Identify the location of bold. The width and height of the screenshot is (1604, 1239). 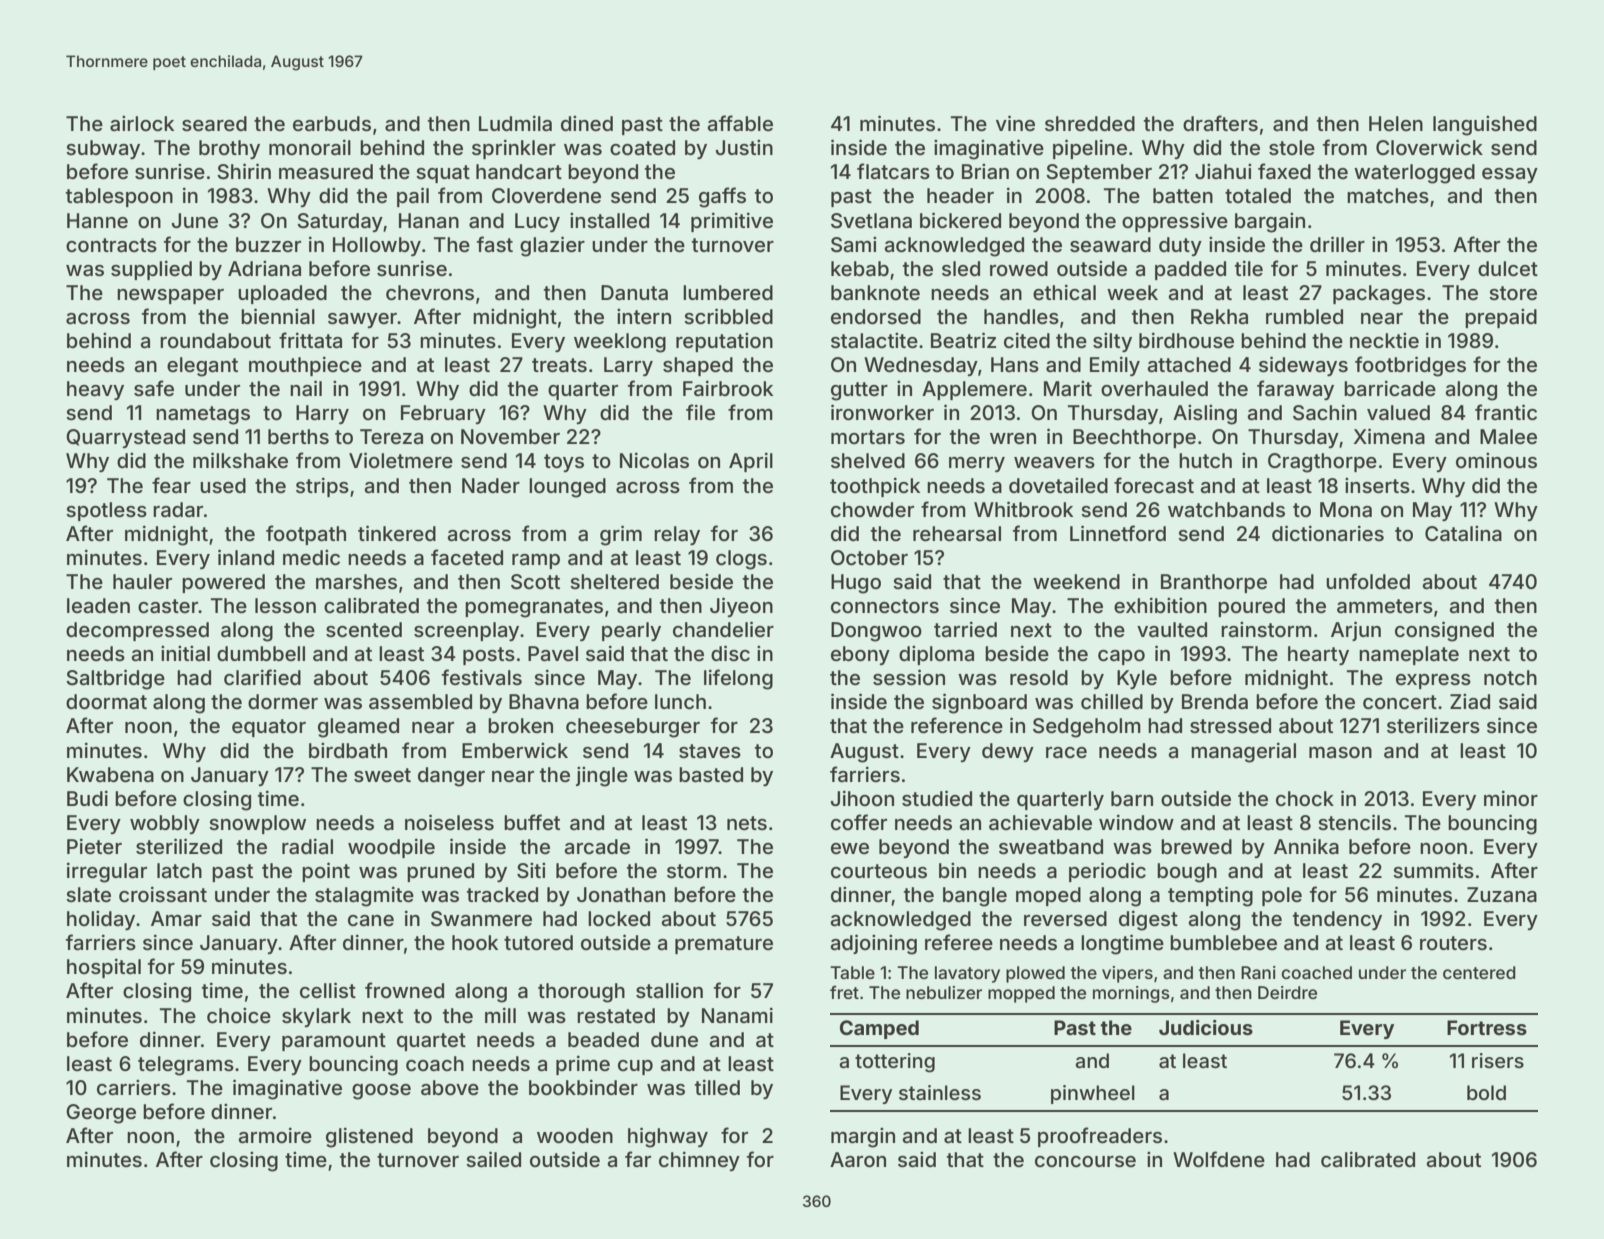
(1486, 1092).
